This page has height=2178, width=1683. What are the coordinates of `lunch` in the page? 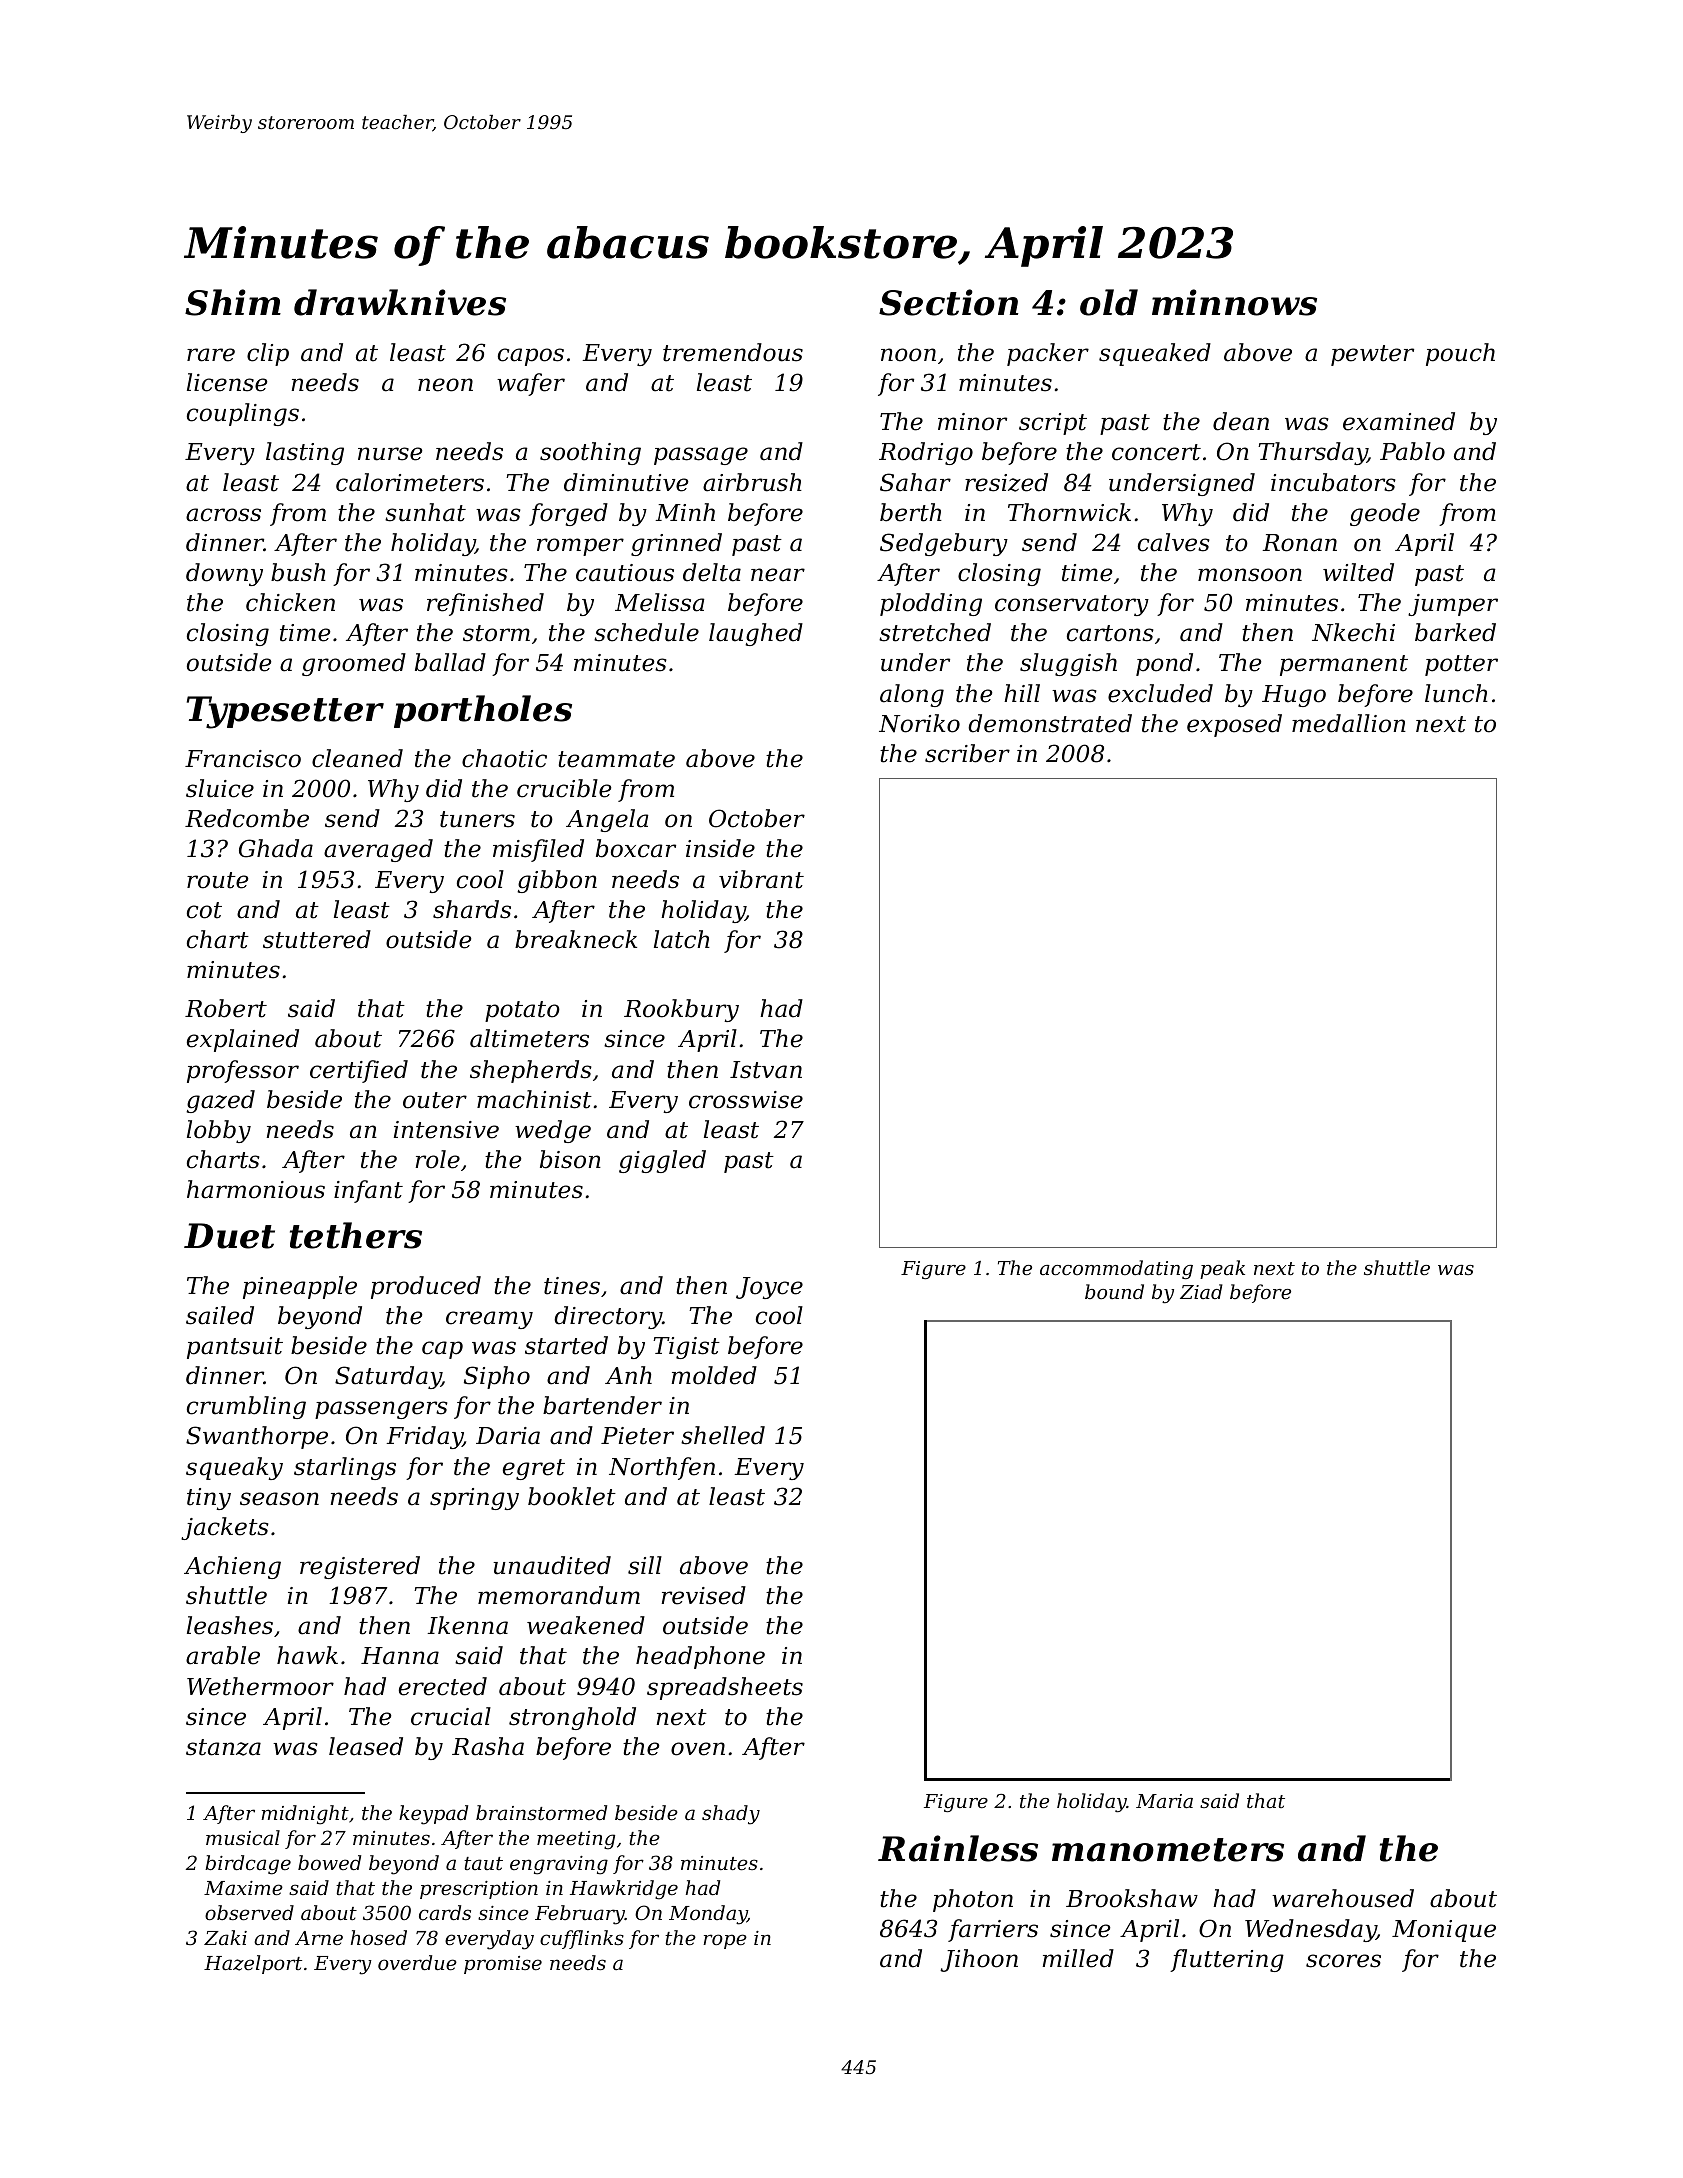 It's located at (1456, 693).
